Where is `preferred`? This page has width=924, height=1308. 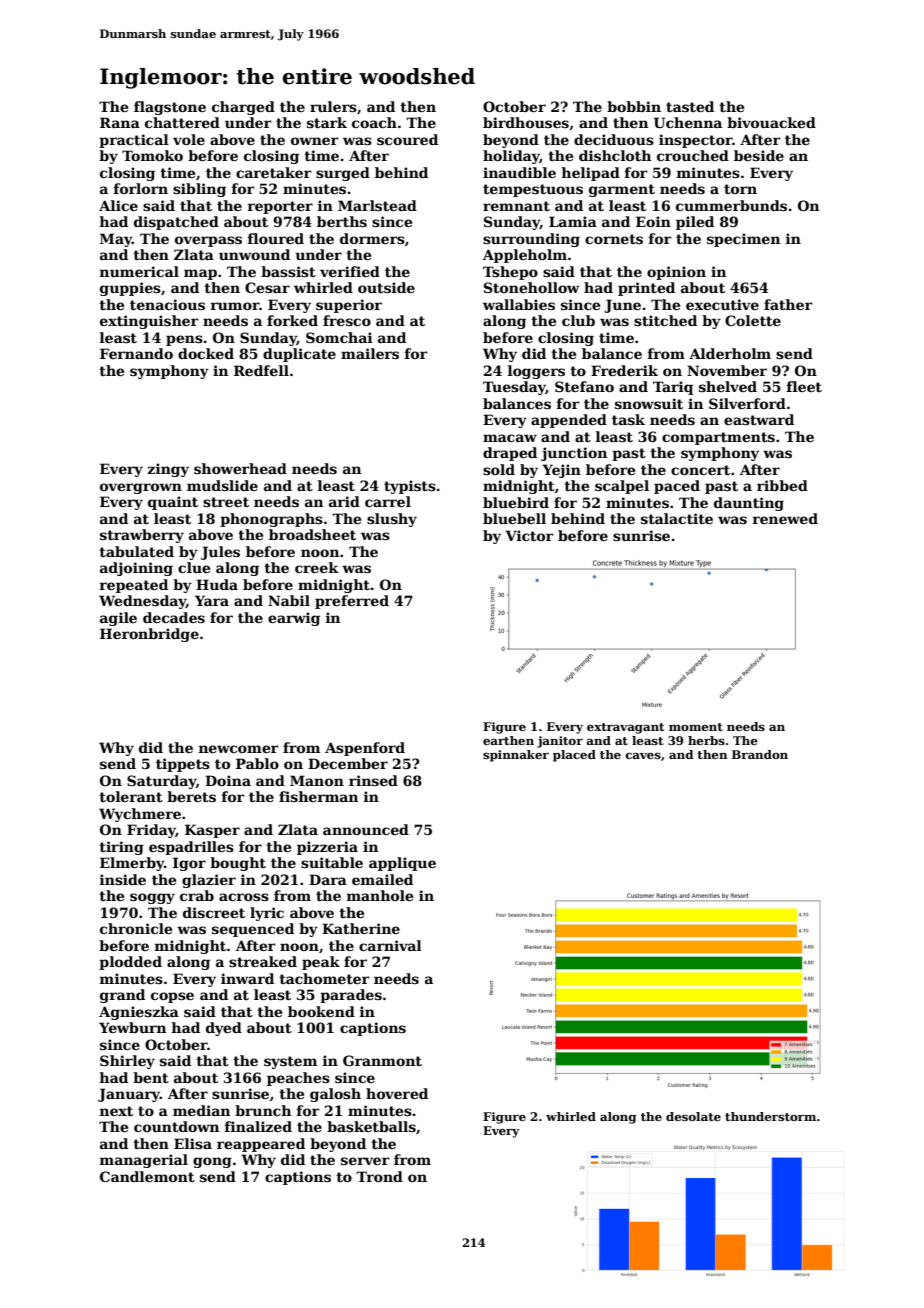
preferred is located at coordinates (352, 602).
